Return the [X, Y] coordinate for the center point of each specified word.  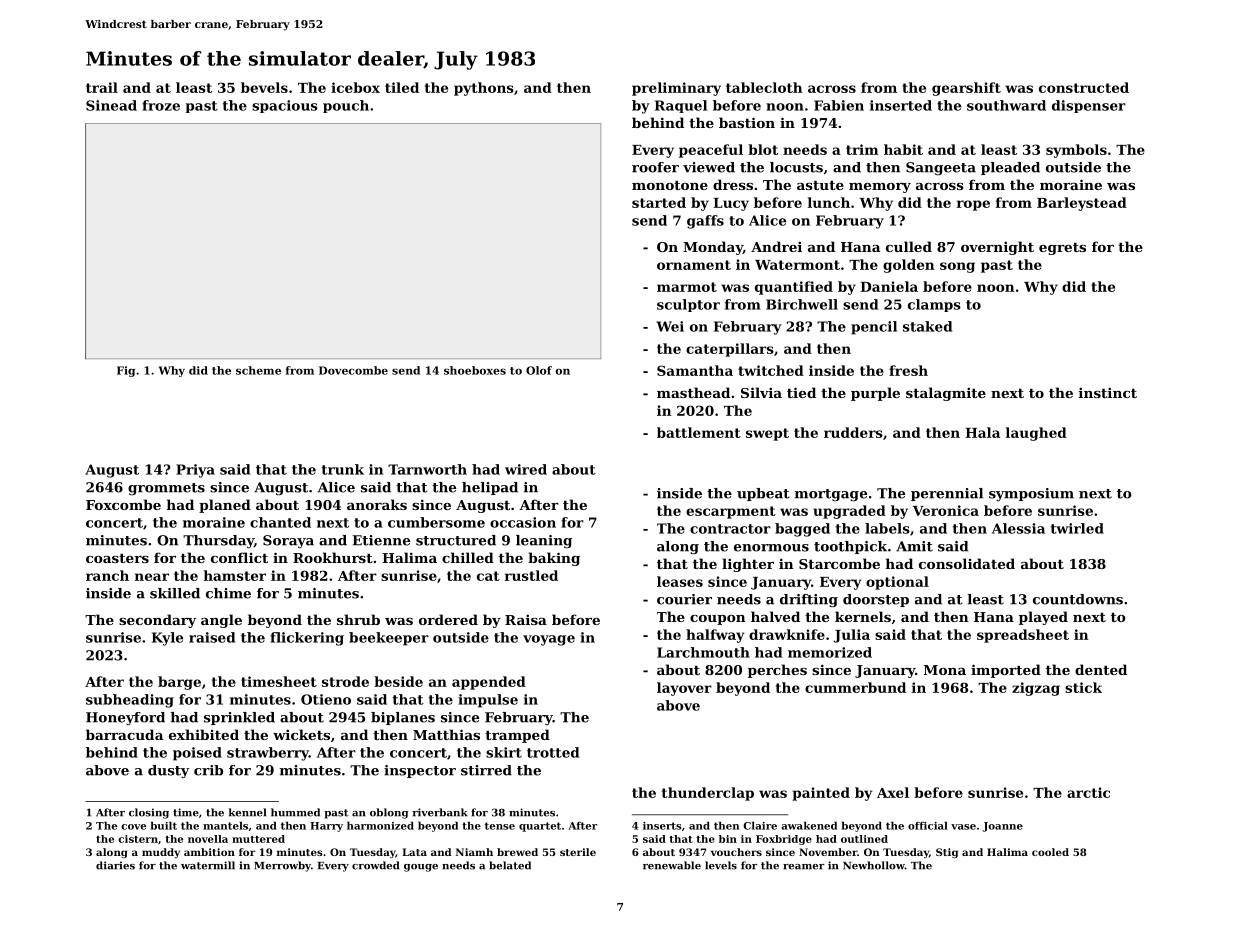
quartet [540, 827]
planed [225, 506]
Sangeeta [941, 168]
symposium [1031, 494]
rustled [531, 575]
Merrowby [282, 866]
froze [161, 105]
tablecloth [764, 87]
